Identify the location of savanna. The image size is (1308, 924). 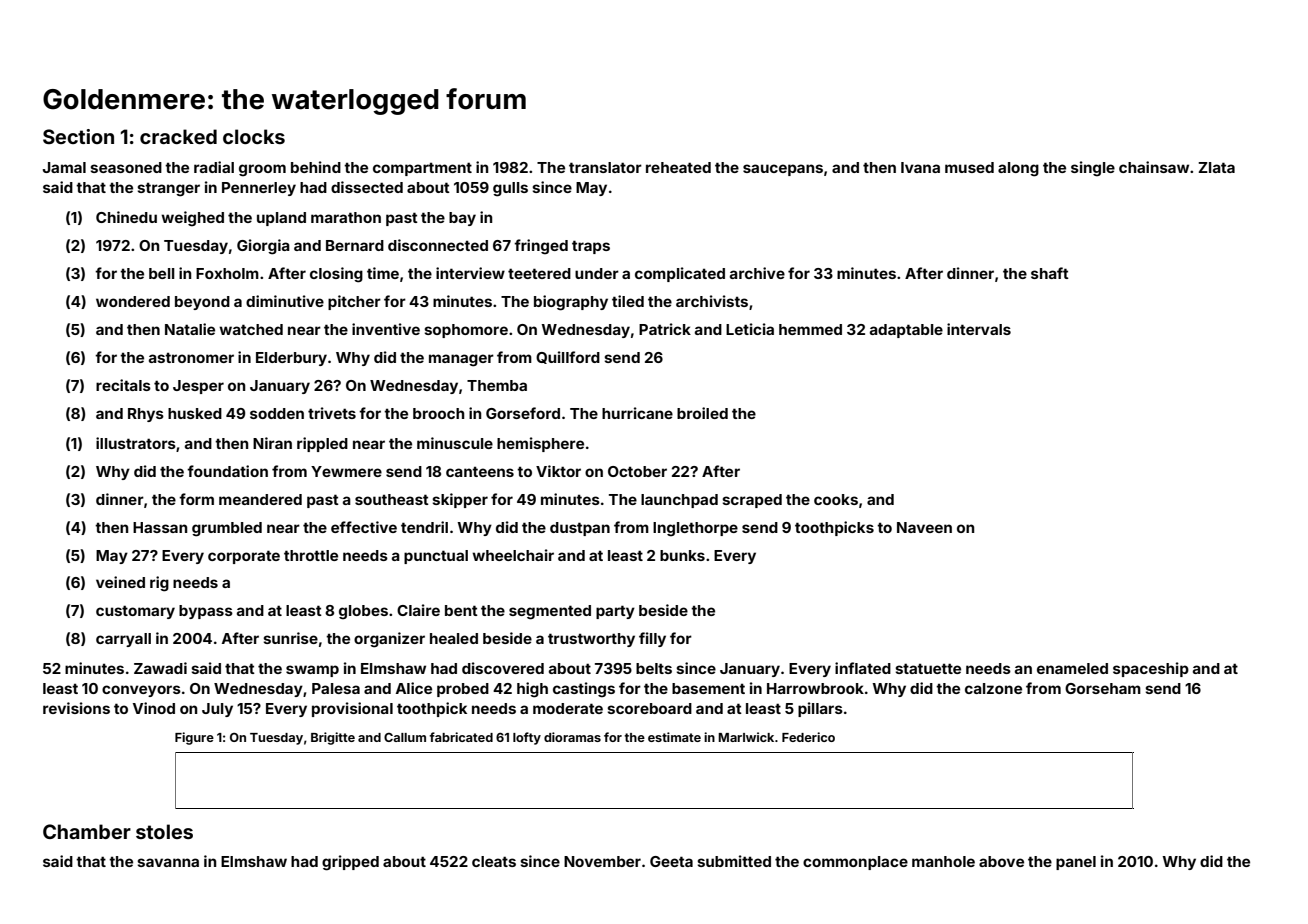
(168, 862).
